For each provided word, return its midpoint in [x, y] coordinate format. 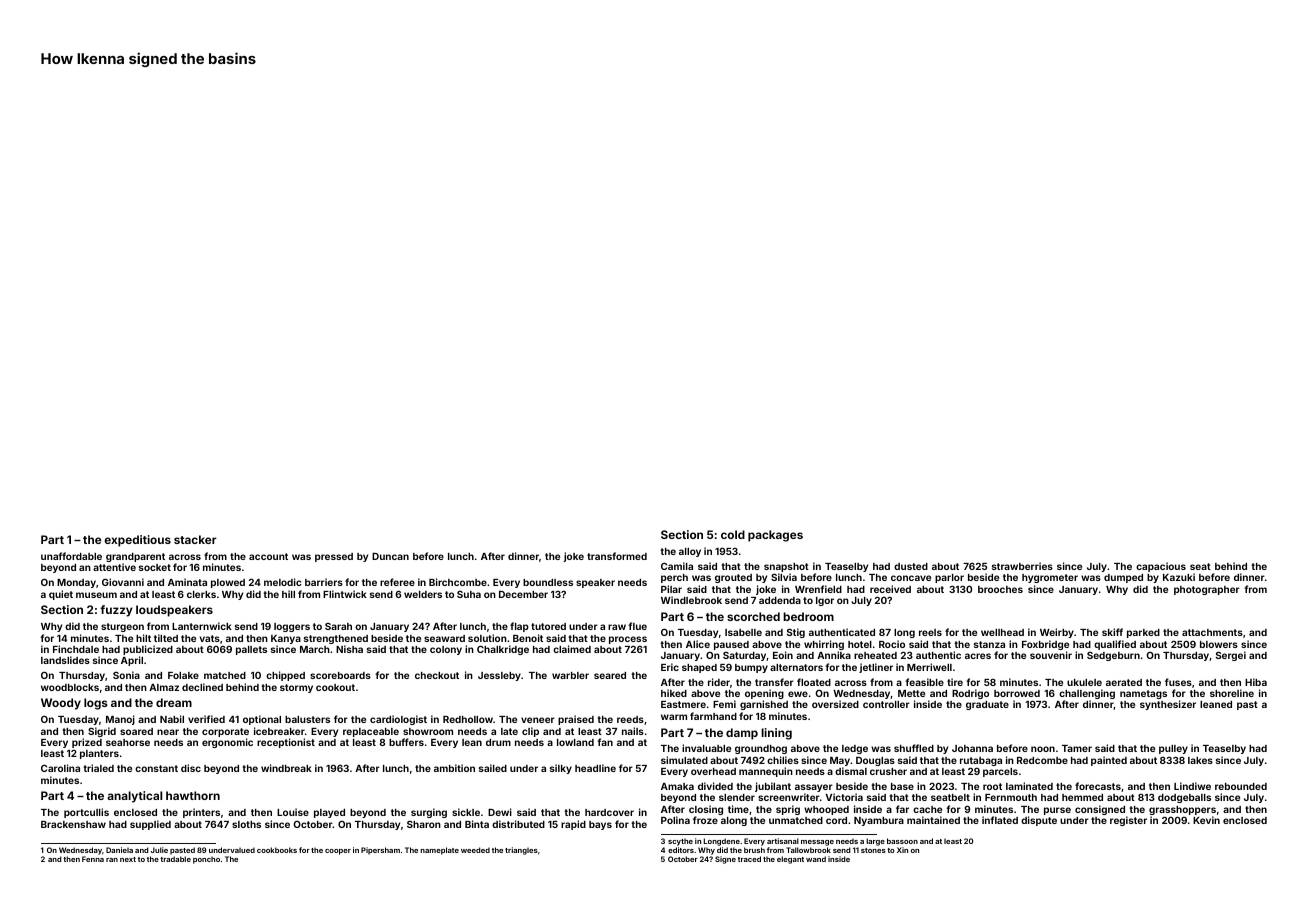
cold [733, 534]
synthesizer [1168, 705]
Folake [183, 675]
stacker [195, 539]
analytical [134, 797]
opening [764, 694]
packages [775, 536]
